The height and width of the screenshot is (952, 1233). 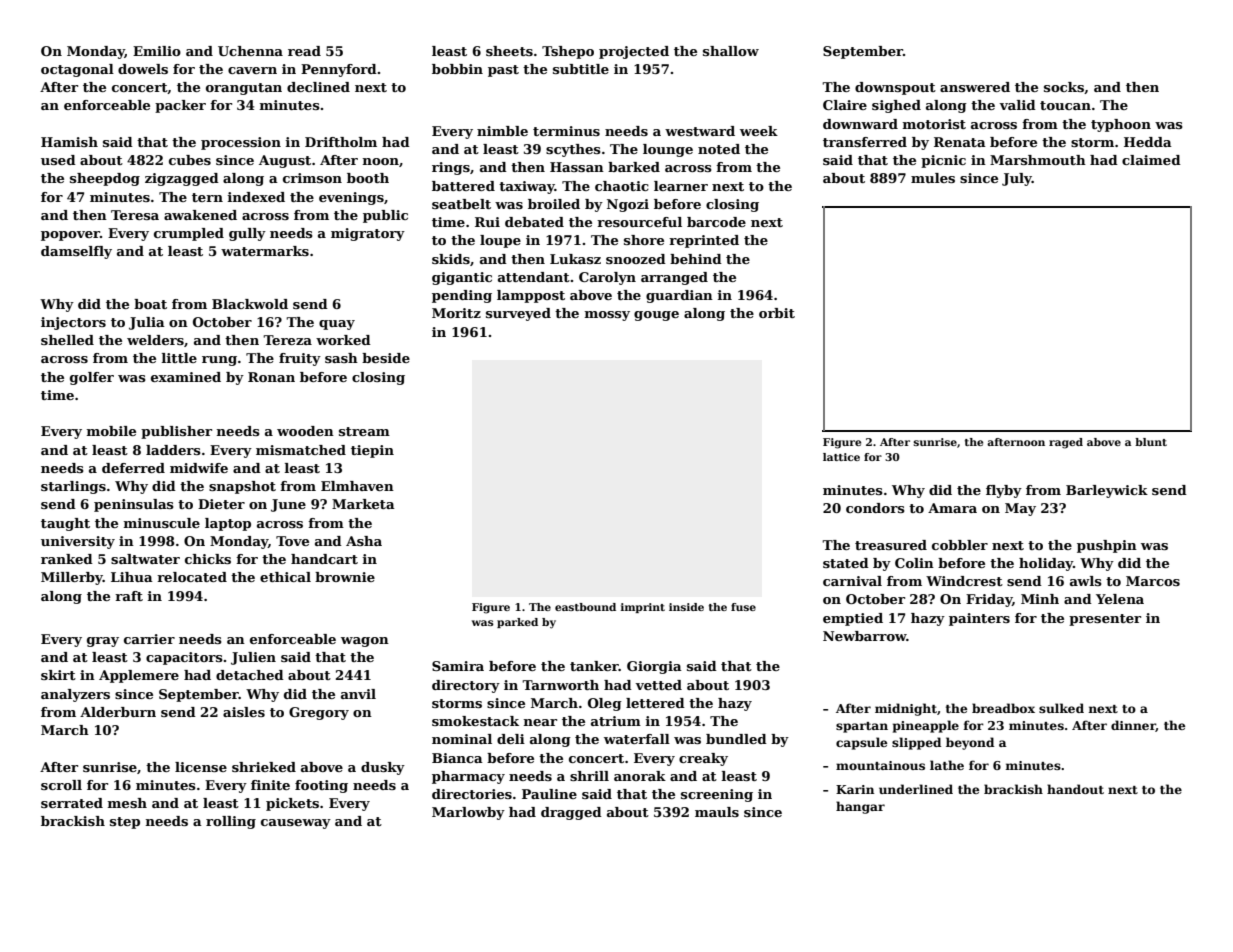 What do you see at coordinates (566, 131) in the screenshot?
I see `terminus` at bounding box center [566, 131].
